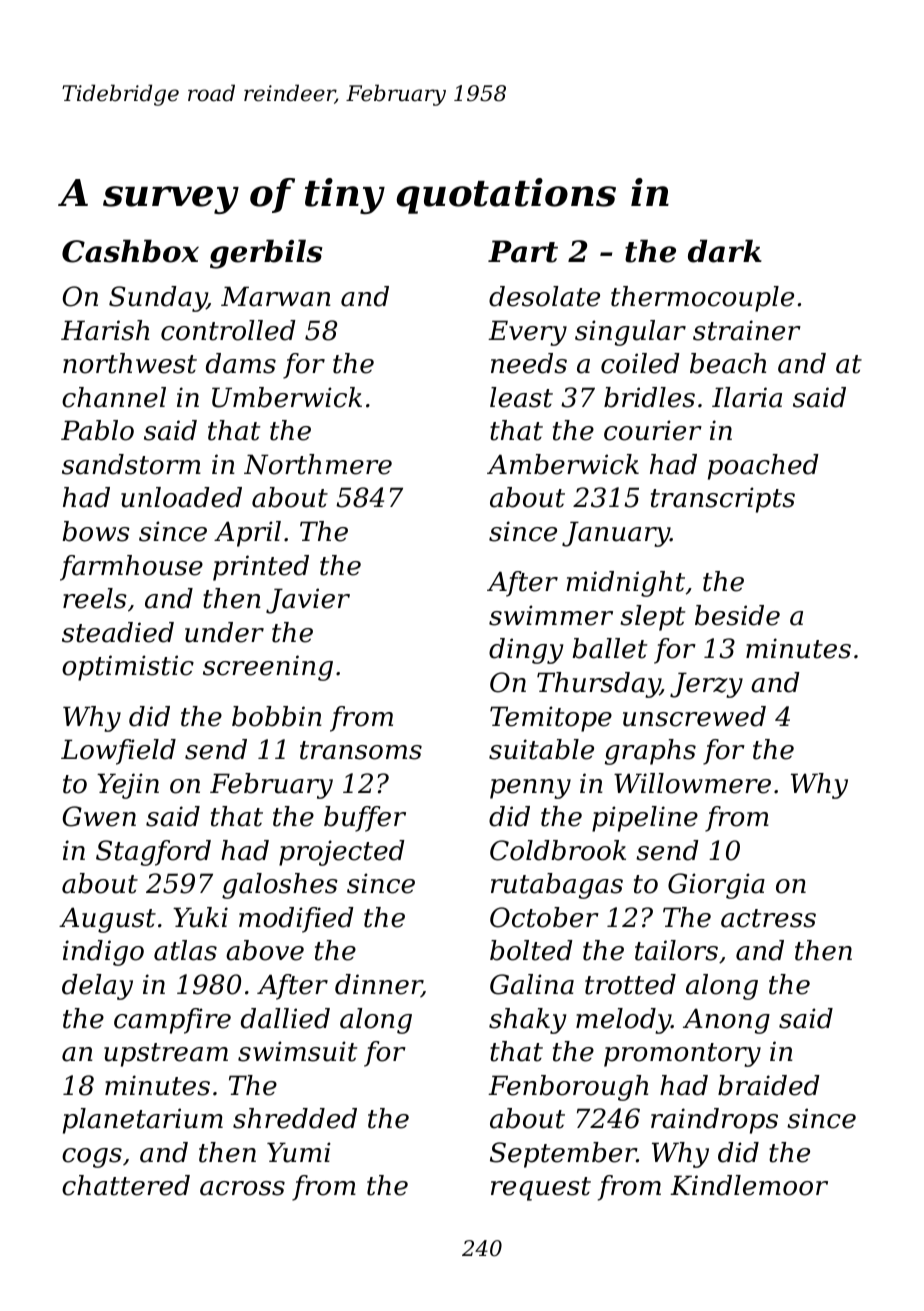 Image resolution: width=924 pixels, height=1311 pixels. What do you see at coordinates (128, 668) in the screenshot?
I see `optimistic` at bounding box center [128, 668].
